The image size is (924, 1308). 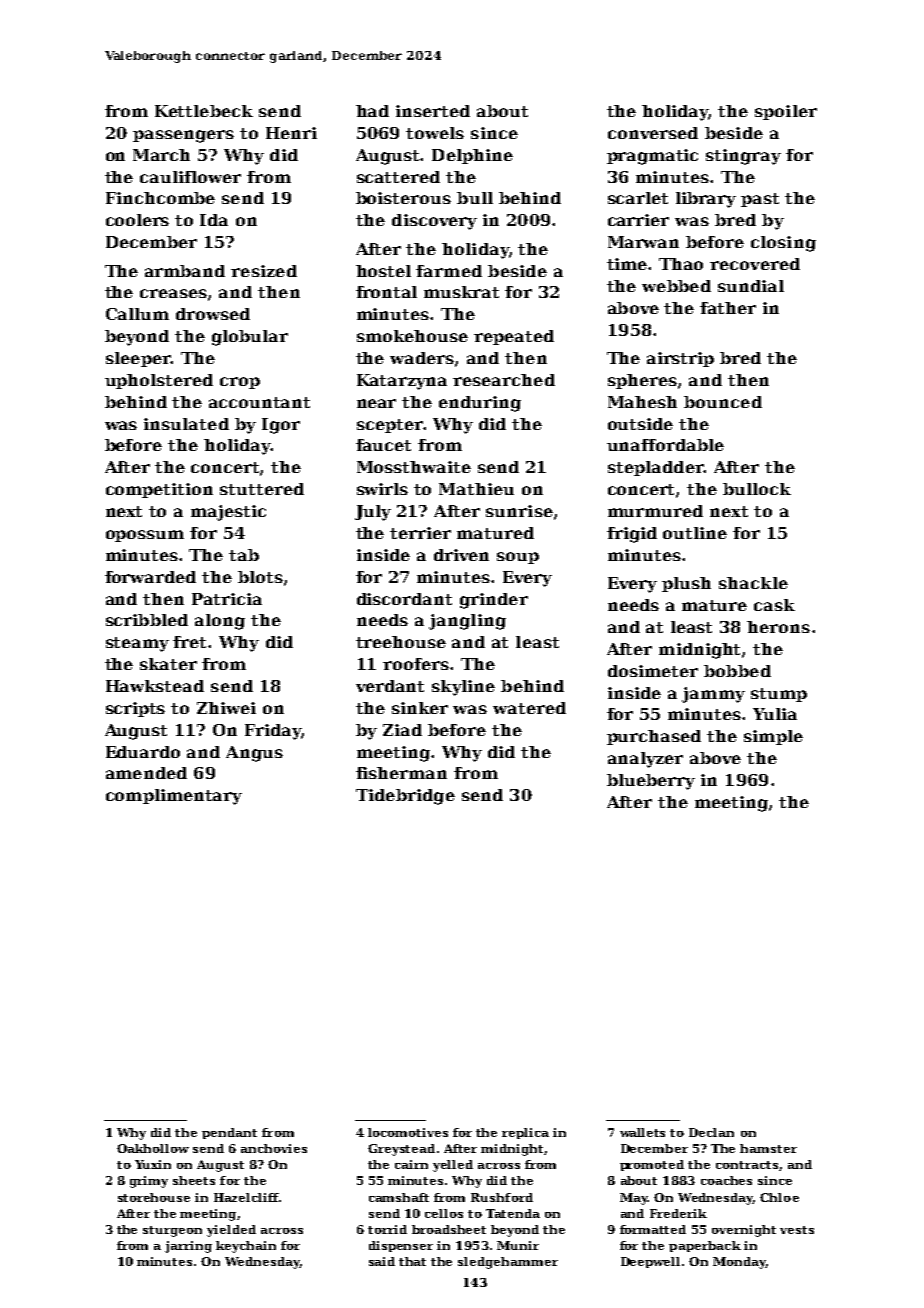 I want to click on pragmatic, so click(x=652, y=157).
